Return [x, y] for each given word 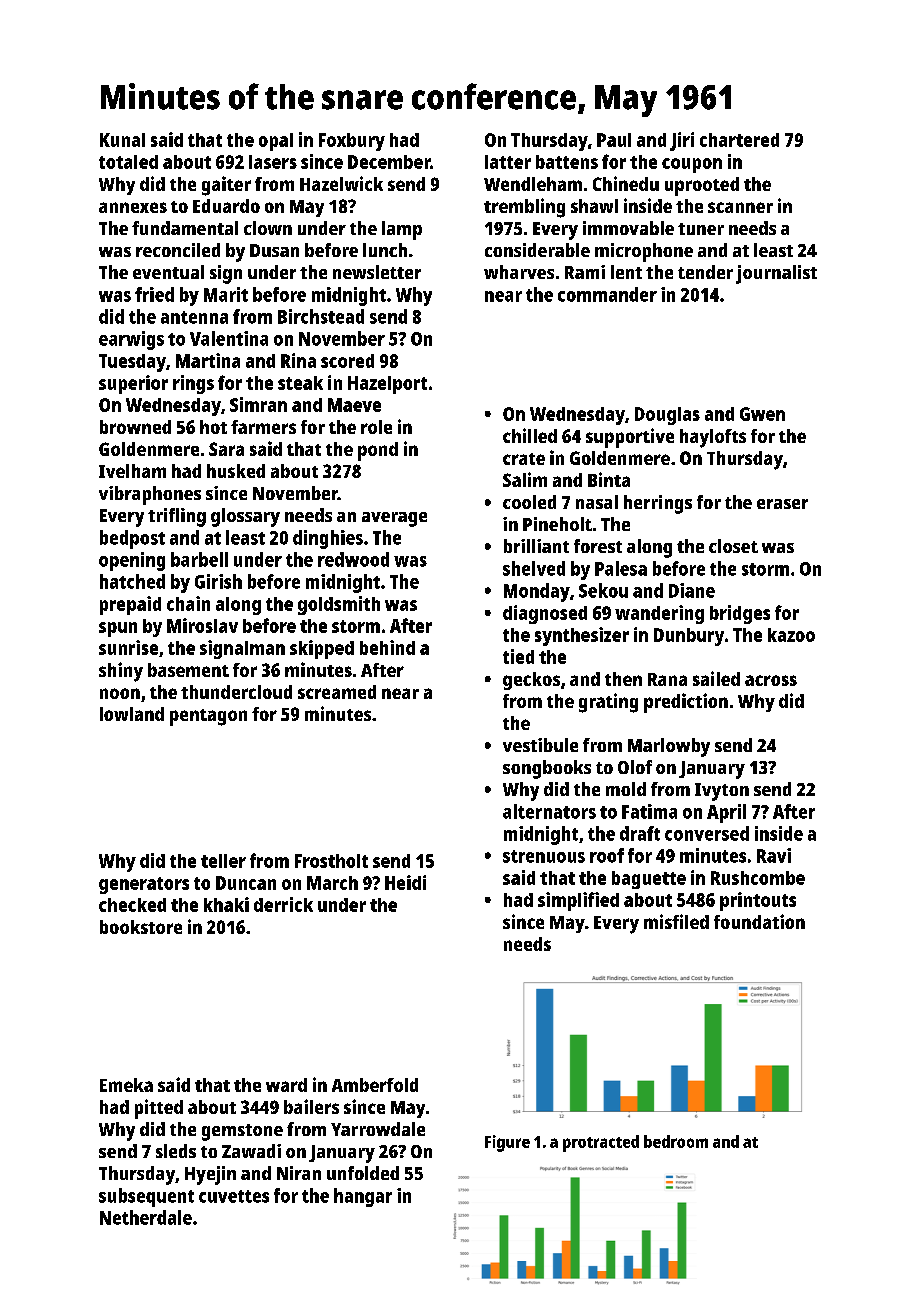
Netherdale [146, 1217]
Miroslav [202, 625]
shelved [534, 568]
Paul [614, 140]
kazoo [791, 635]
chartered [739, 140]
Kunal [122, 140]
